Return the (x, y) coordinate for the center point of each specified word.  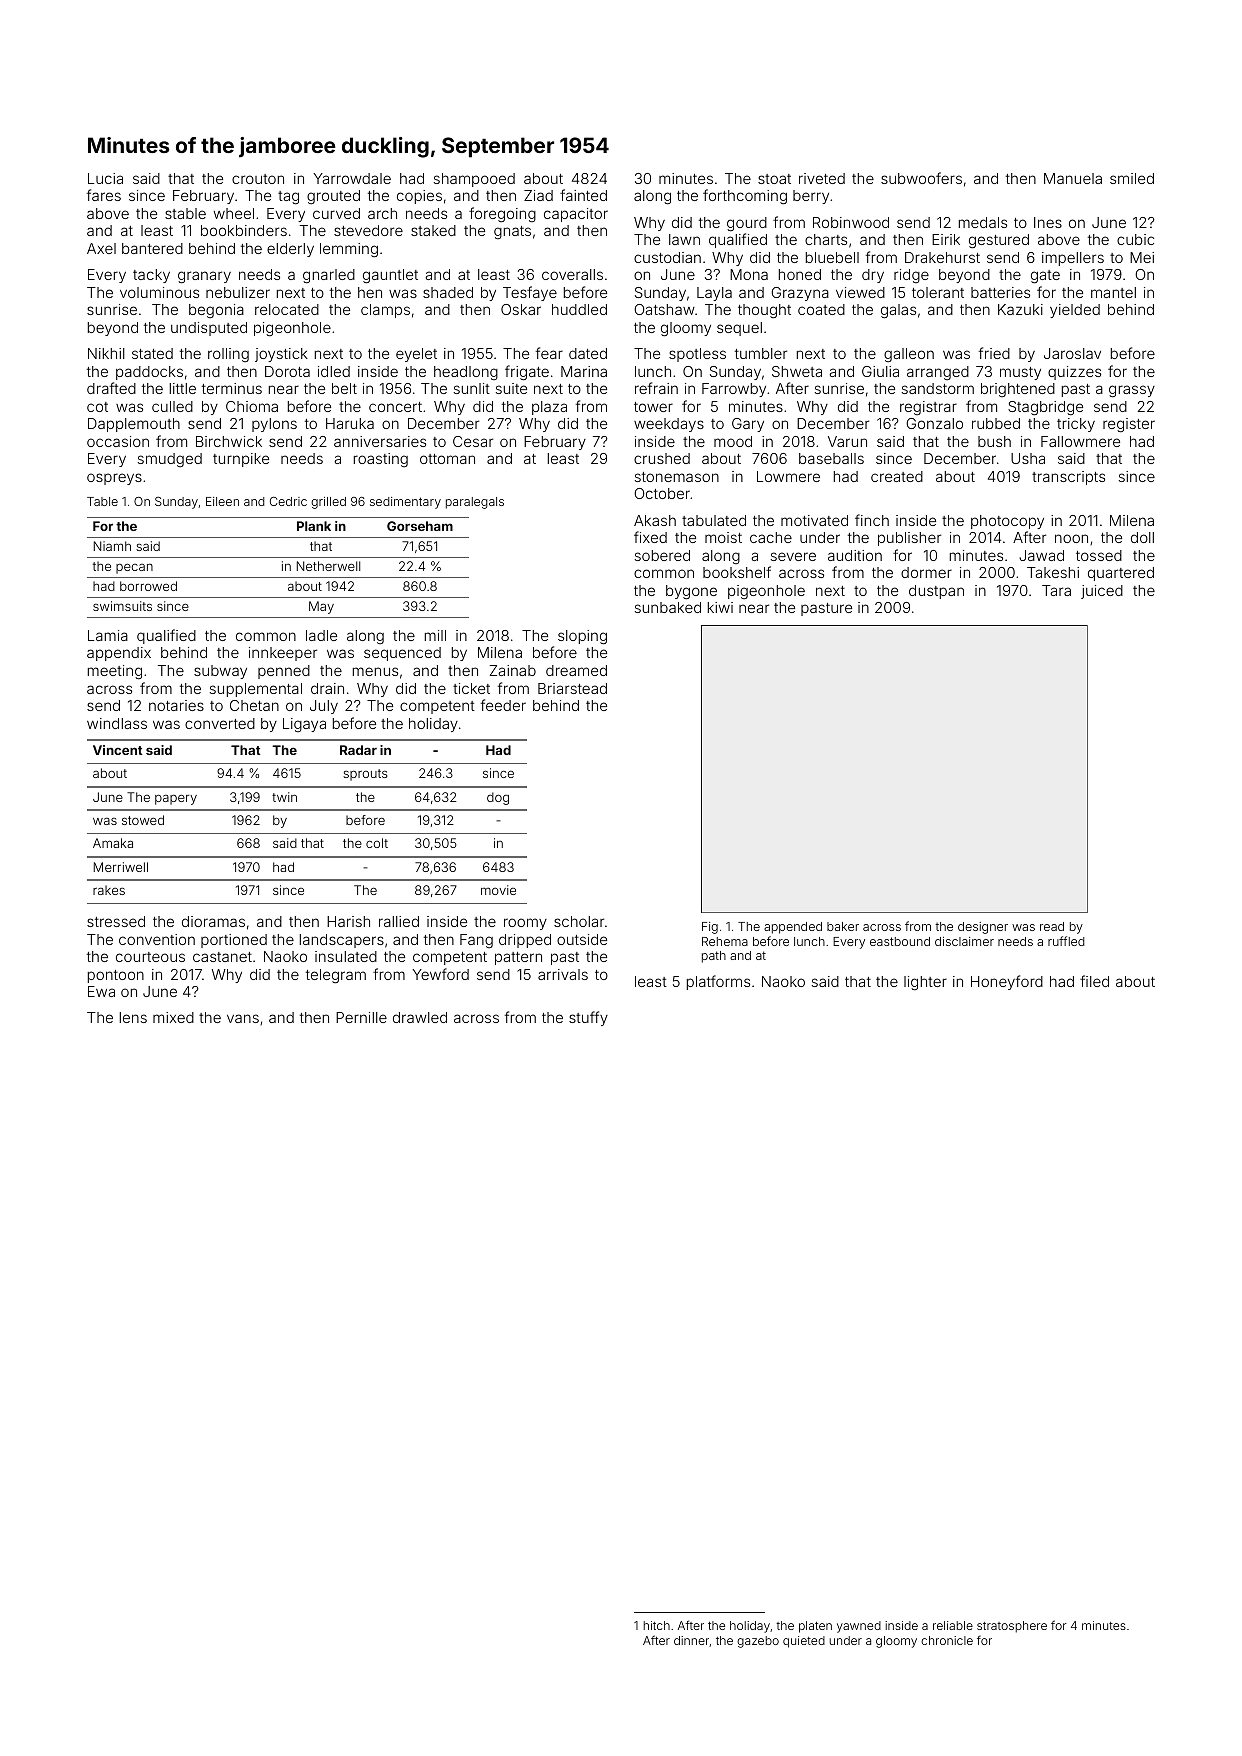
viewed (860, 292)
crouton (258, 179)
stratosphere (1012, 1627)
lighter (925, 983)
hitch (657, 1625)
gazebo (758, 1642)
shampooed (474, 180)
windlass (117, 723)
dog (498, 798)
